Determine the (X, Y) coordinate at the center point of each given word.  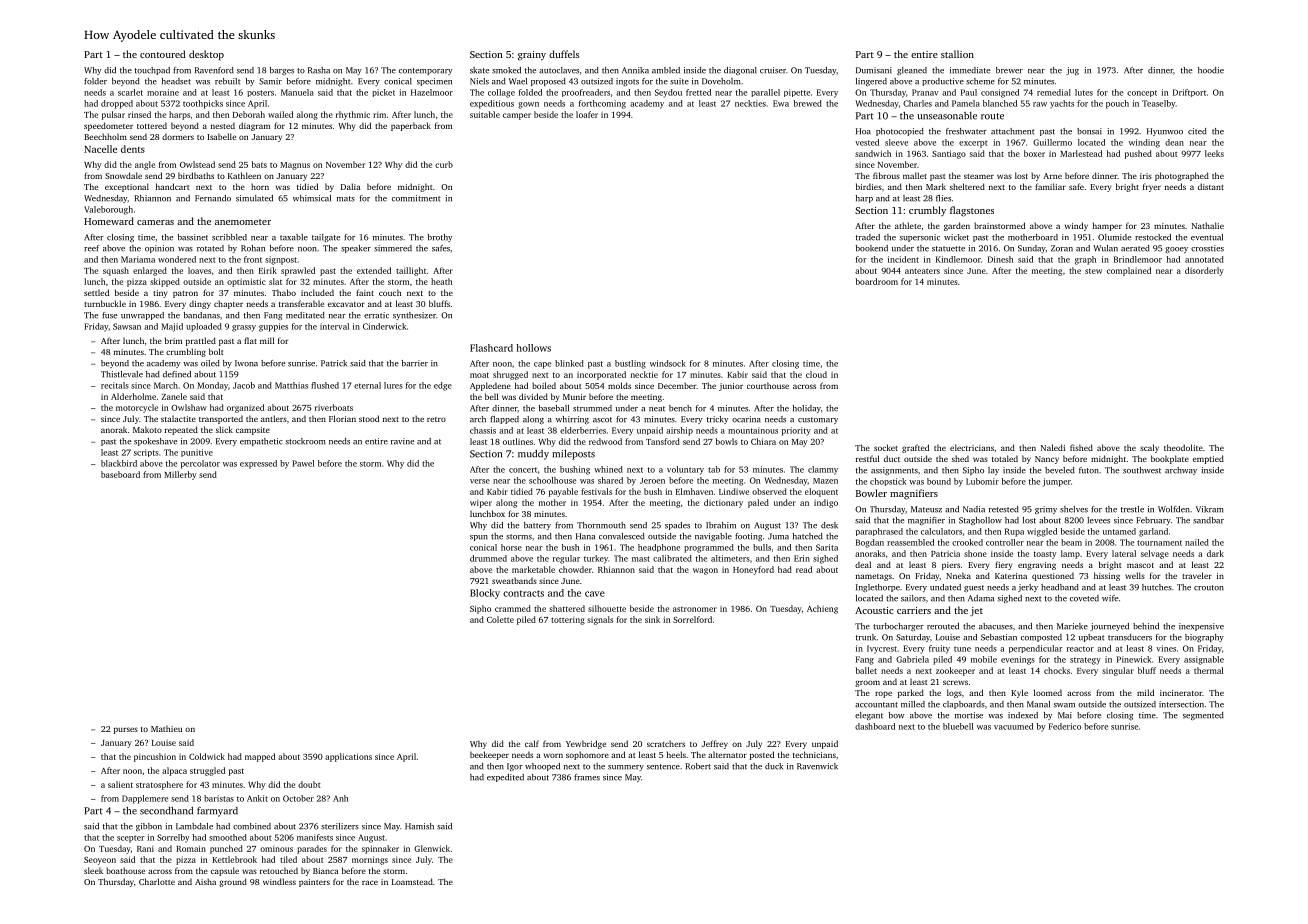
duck (774, 766)
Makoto (147, 429)
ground (233, 882)
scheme (980, 81)
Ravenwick (817, 766)
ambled (666, 70)
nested (223, 125)
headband (1060, 587)
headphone (659, 548)
